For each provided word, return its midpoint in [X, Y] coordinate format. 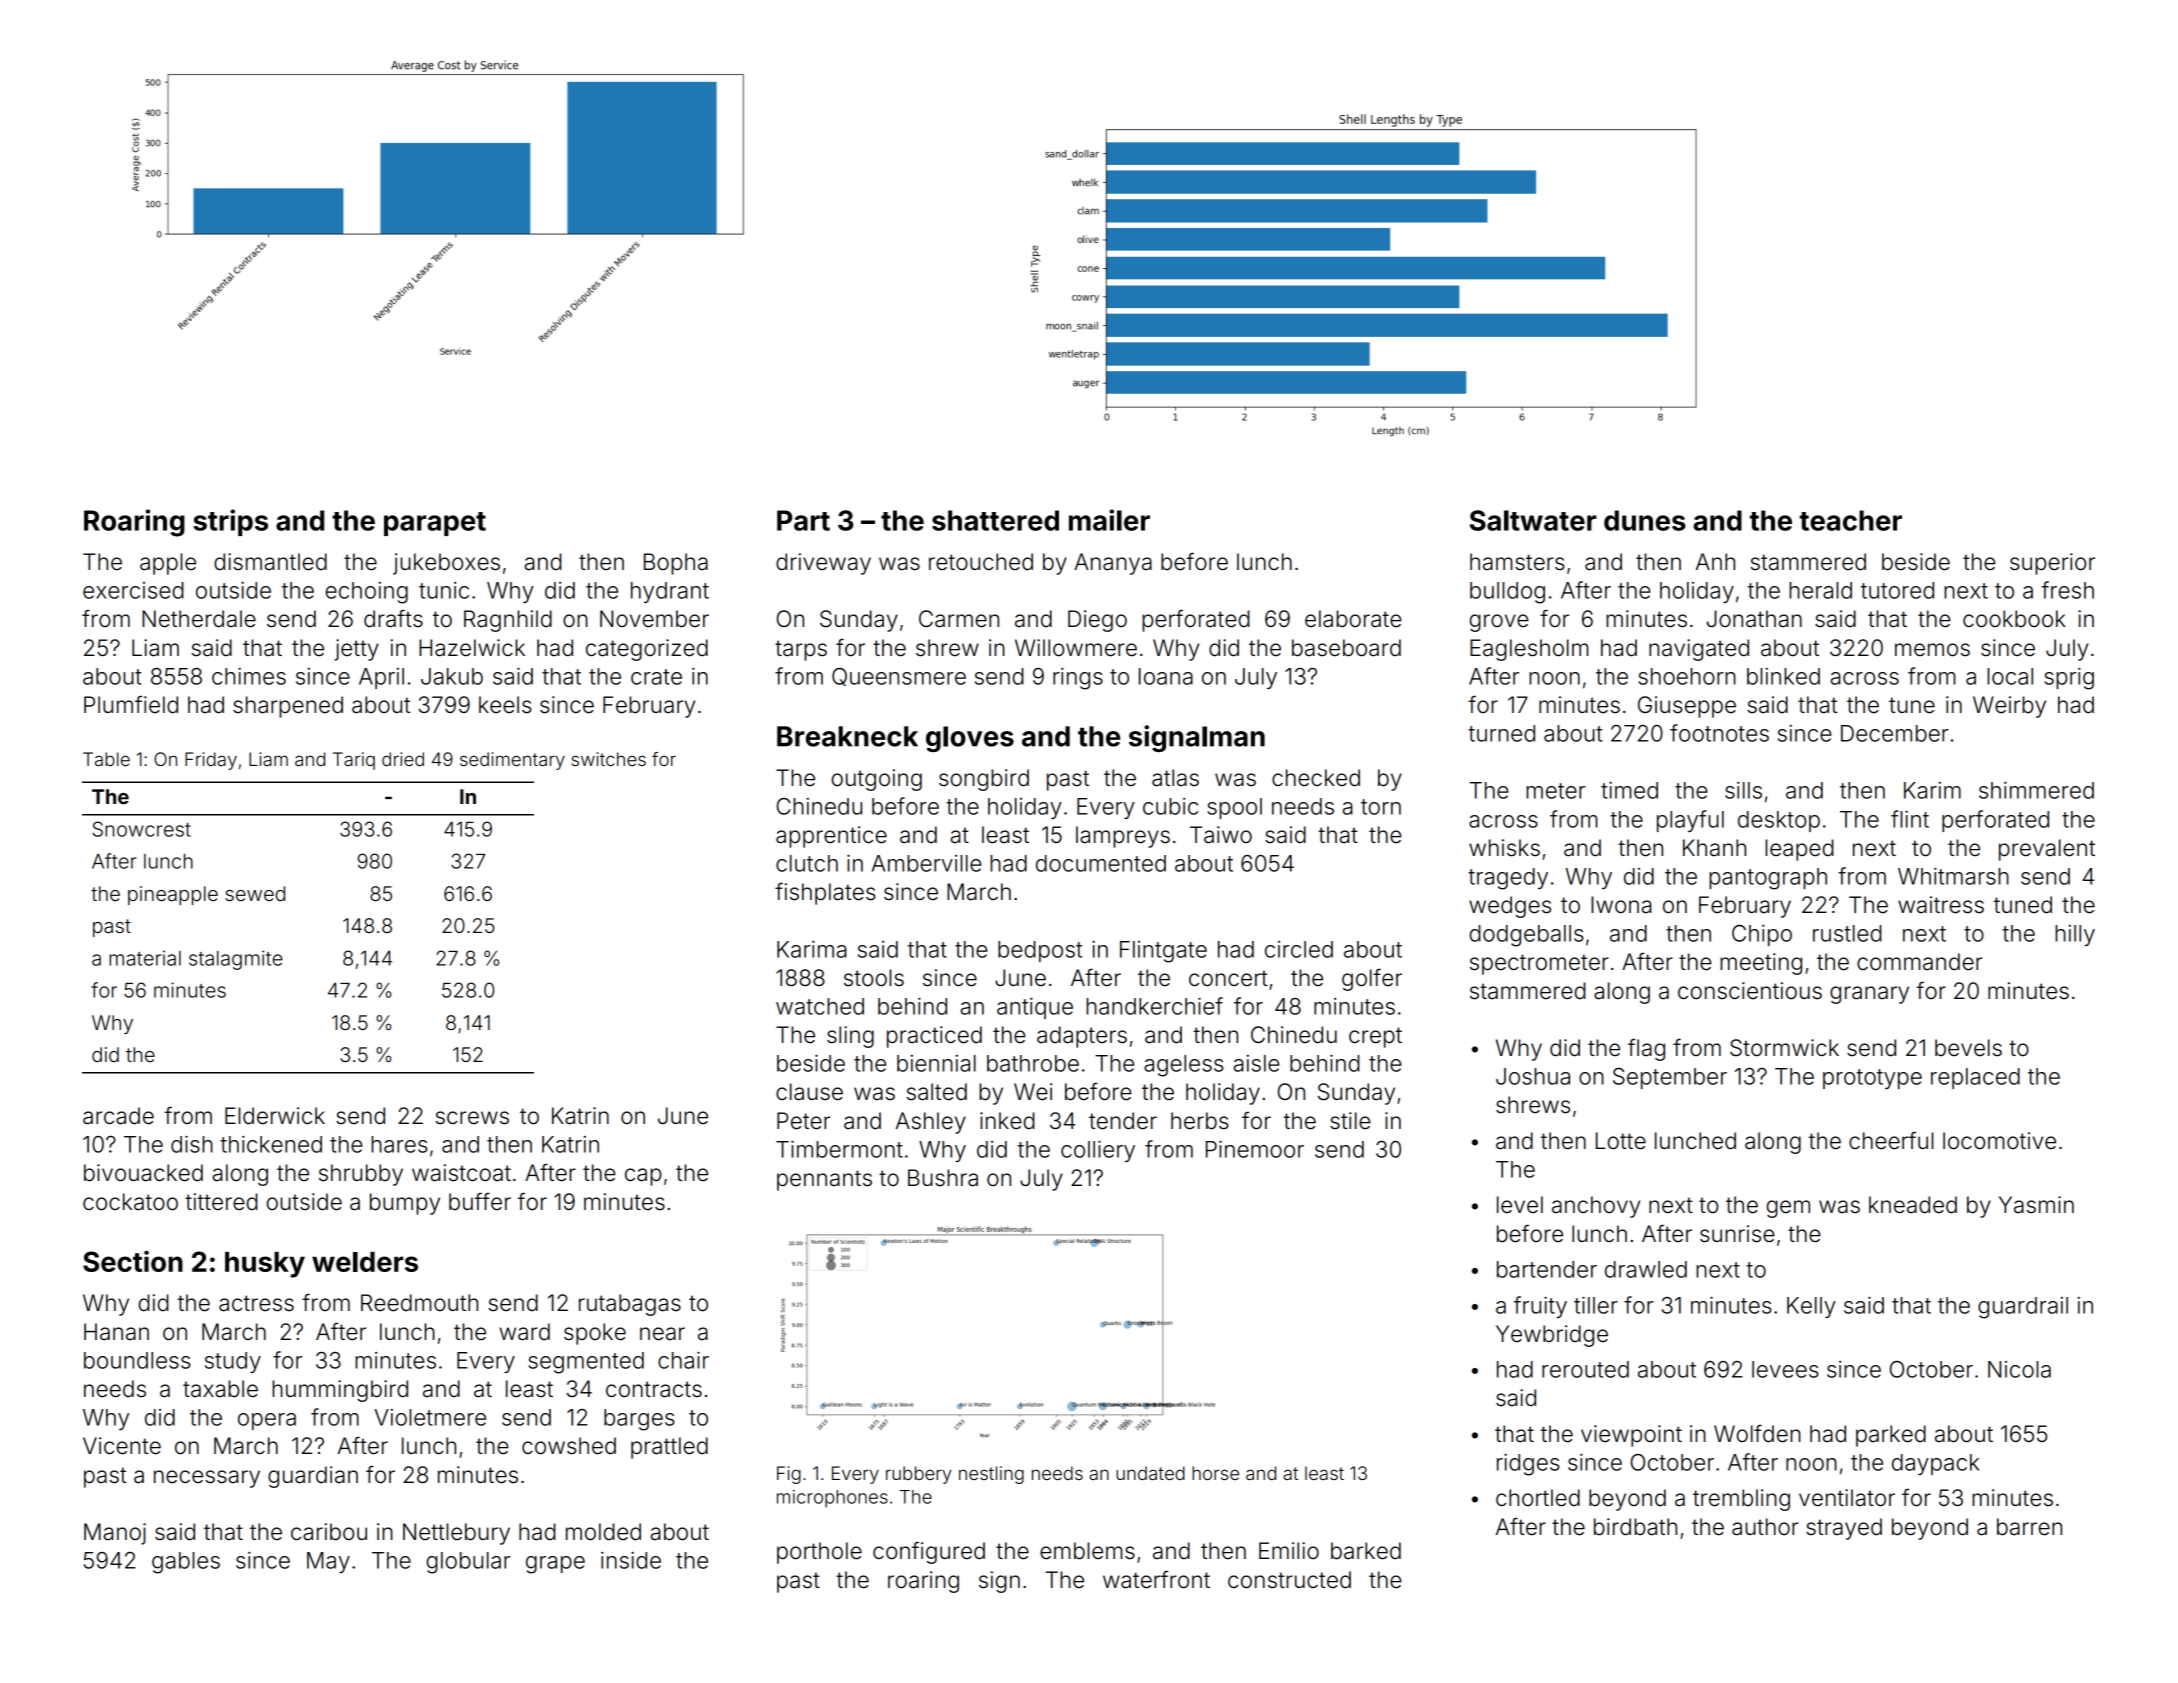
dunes [1645, 520]
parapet [435, 524]
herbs [1200, 1121]
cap [643, 1177]
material [145, 958]
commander [1920, 962]
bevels [1968, 1048]
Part [803, 520]
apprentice [831, 837]
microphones [832, 1498]
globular [468, 1563]
